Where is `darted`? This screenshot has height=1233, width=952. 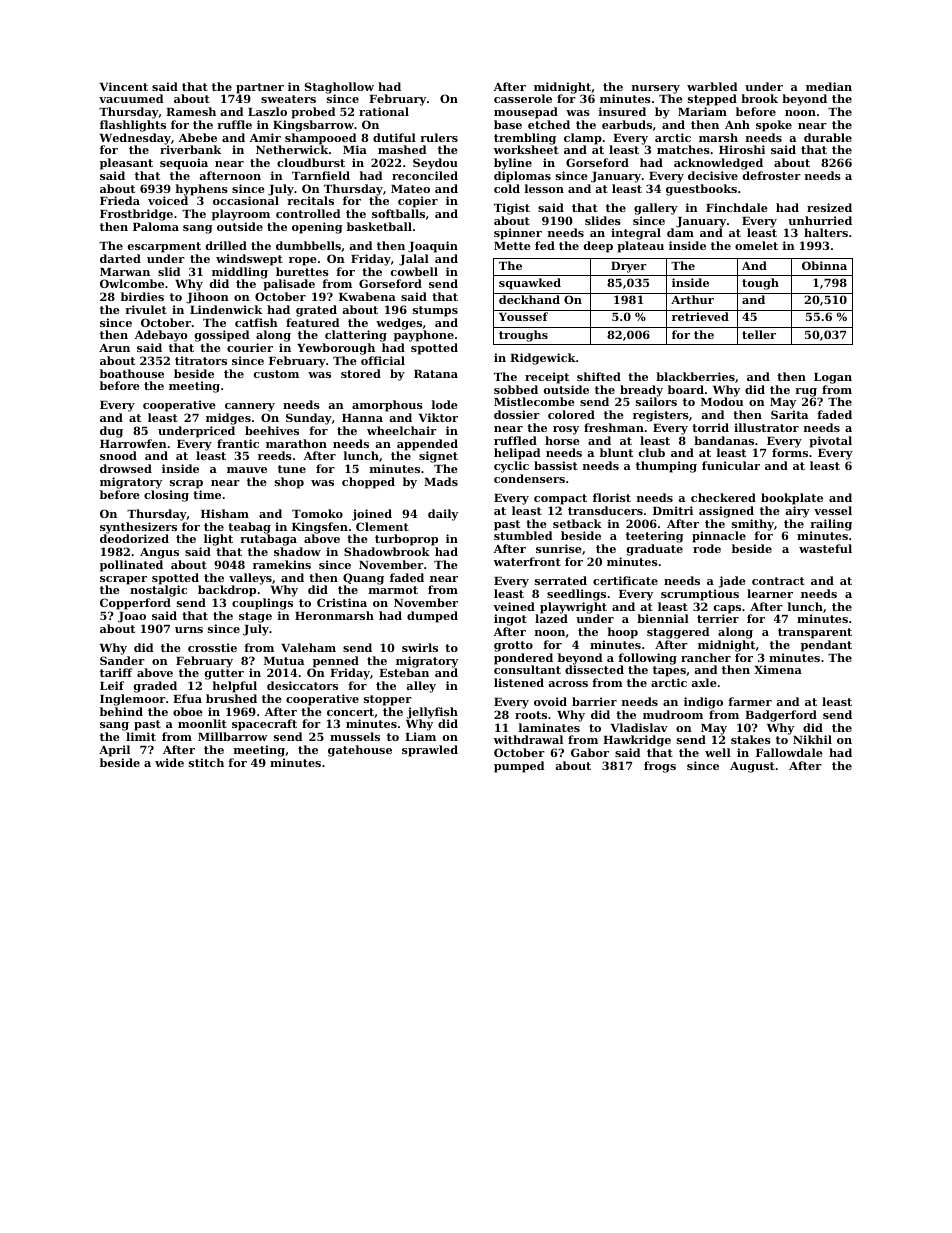
darted is located at coordinates (120, 258).
